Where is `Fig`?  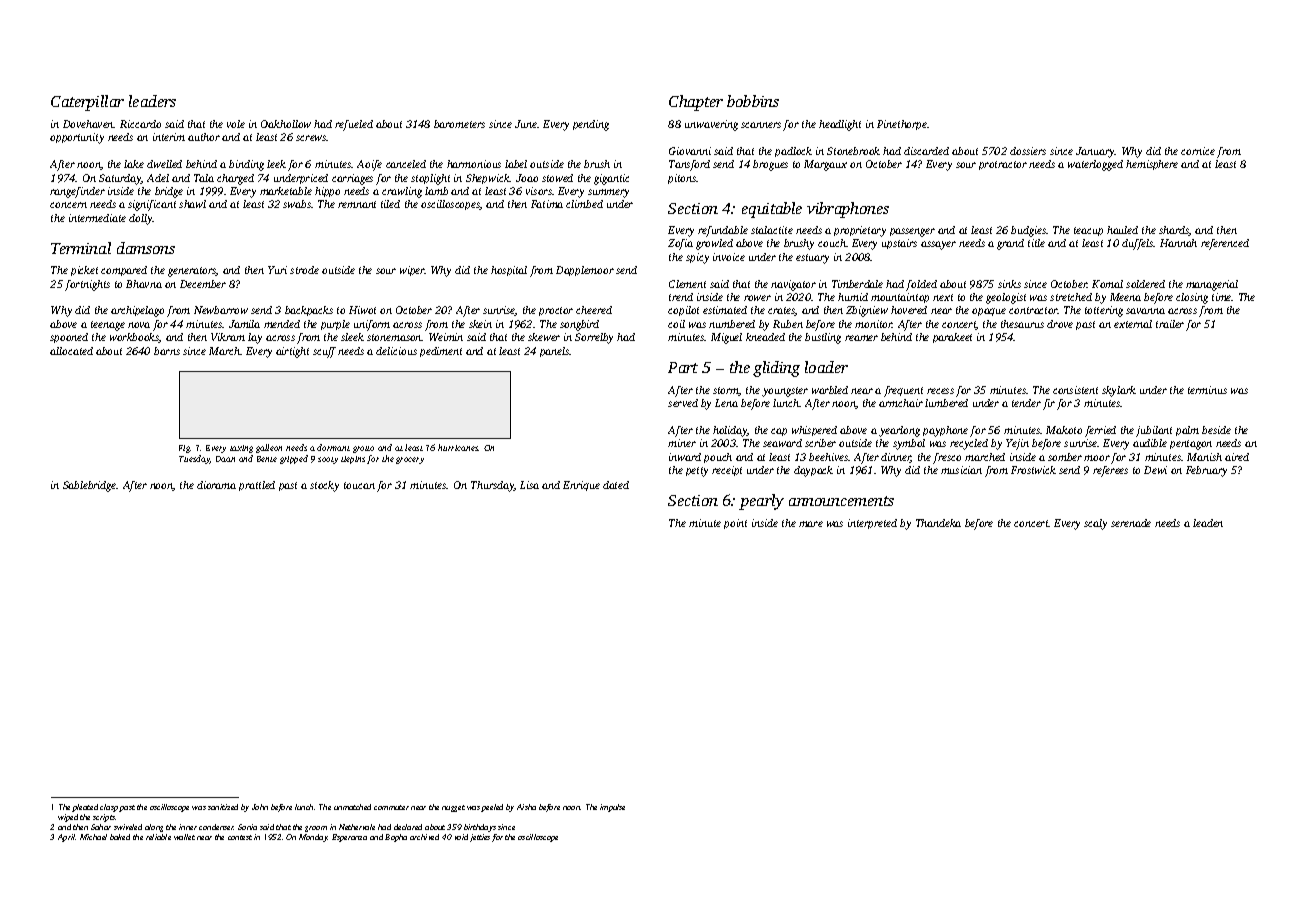 Fig is located at coordinates (185, 449).
